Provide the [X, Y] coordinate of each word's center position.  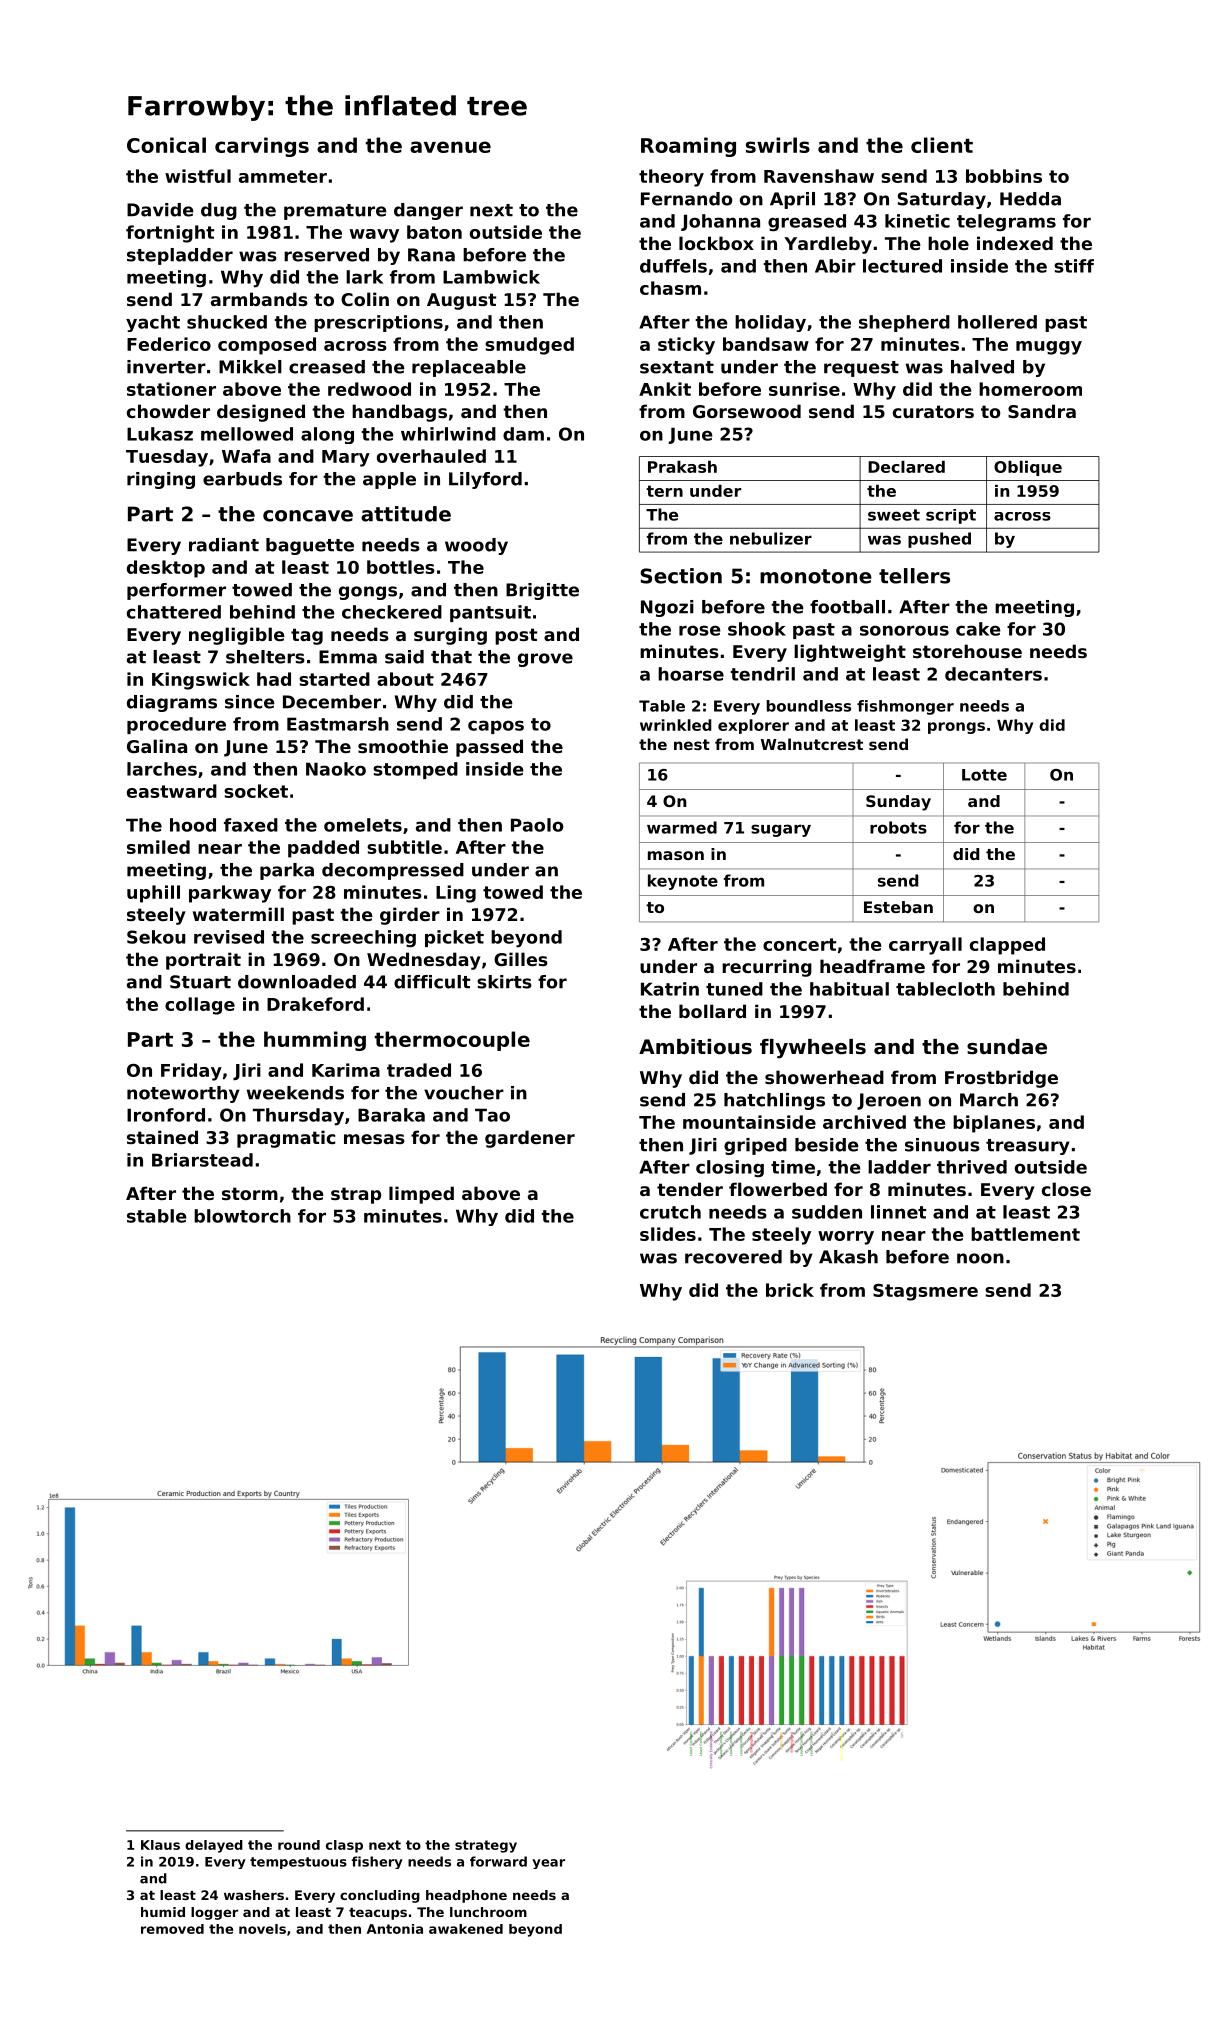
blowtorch [242, 1216]
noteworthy [183, 1094]
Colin [365, 299]
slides [668, 1234]
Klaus [160, 1845]
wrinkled [676, 725]
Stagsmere [925, 1292]
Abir [835, 266]
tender [690, 1189]
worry [846, 1238]
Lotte [984, 775]
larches [162, 769]
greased [807, 223]
